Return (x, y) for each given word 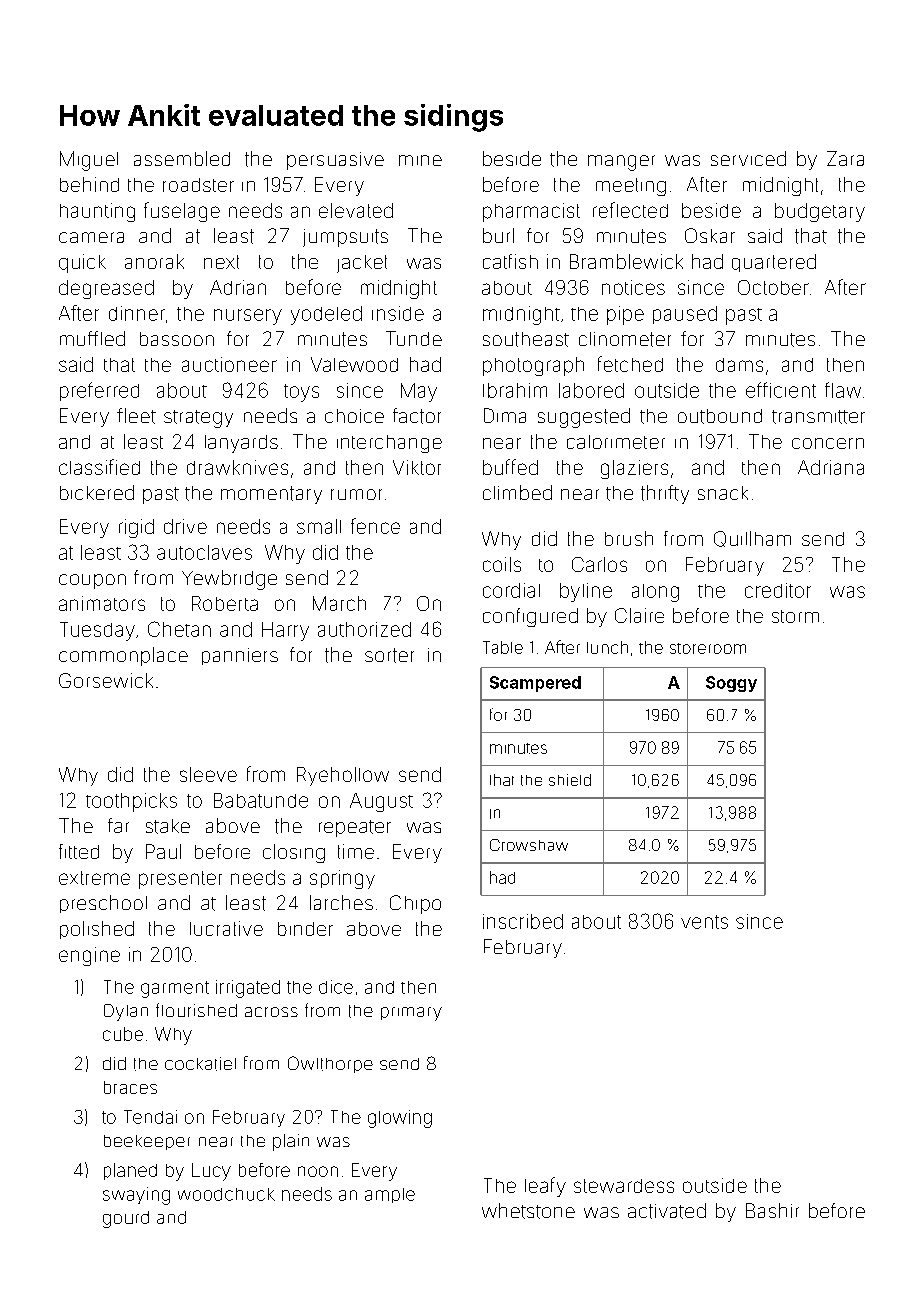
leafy (545, 1187)
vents (704, 922)
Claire (639, 615)
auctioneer (229, 364)
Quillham (752, 539)
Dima (505, 415)
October (773, 287)
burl (498, 235)
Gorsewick (106, 680)
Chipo (415, 904)
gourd (126, 1219)
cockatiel (200, 1064)
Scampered (535, 684)
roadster (198, 185)
